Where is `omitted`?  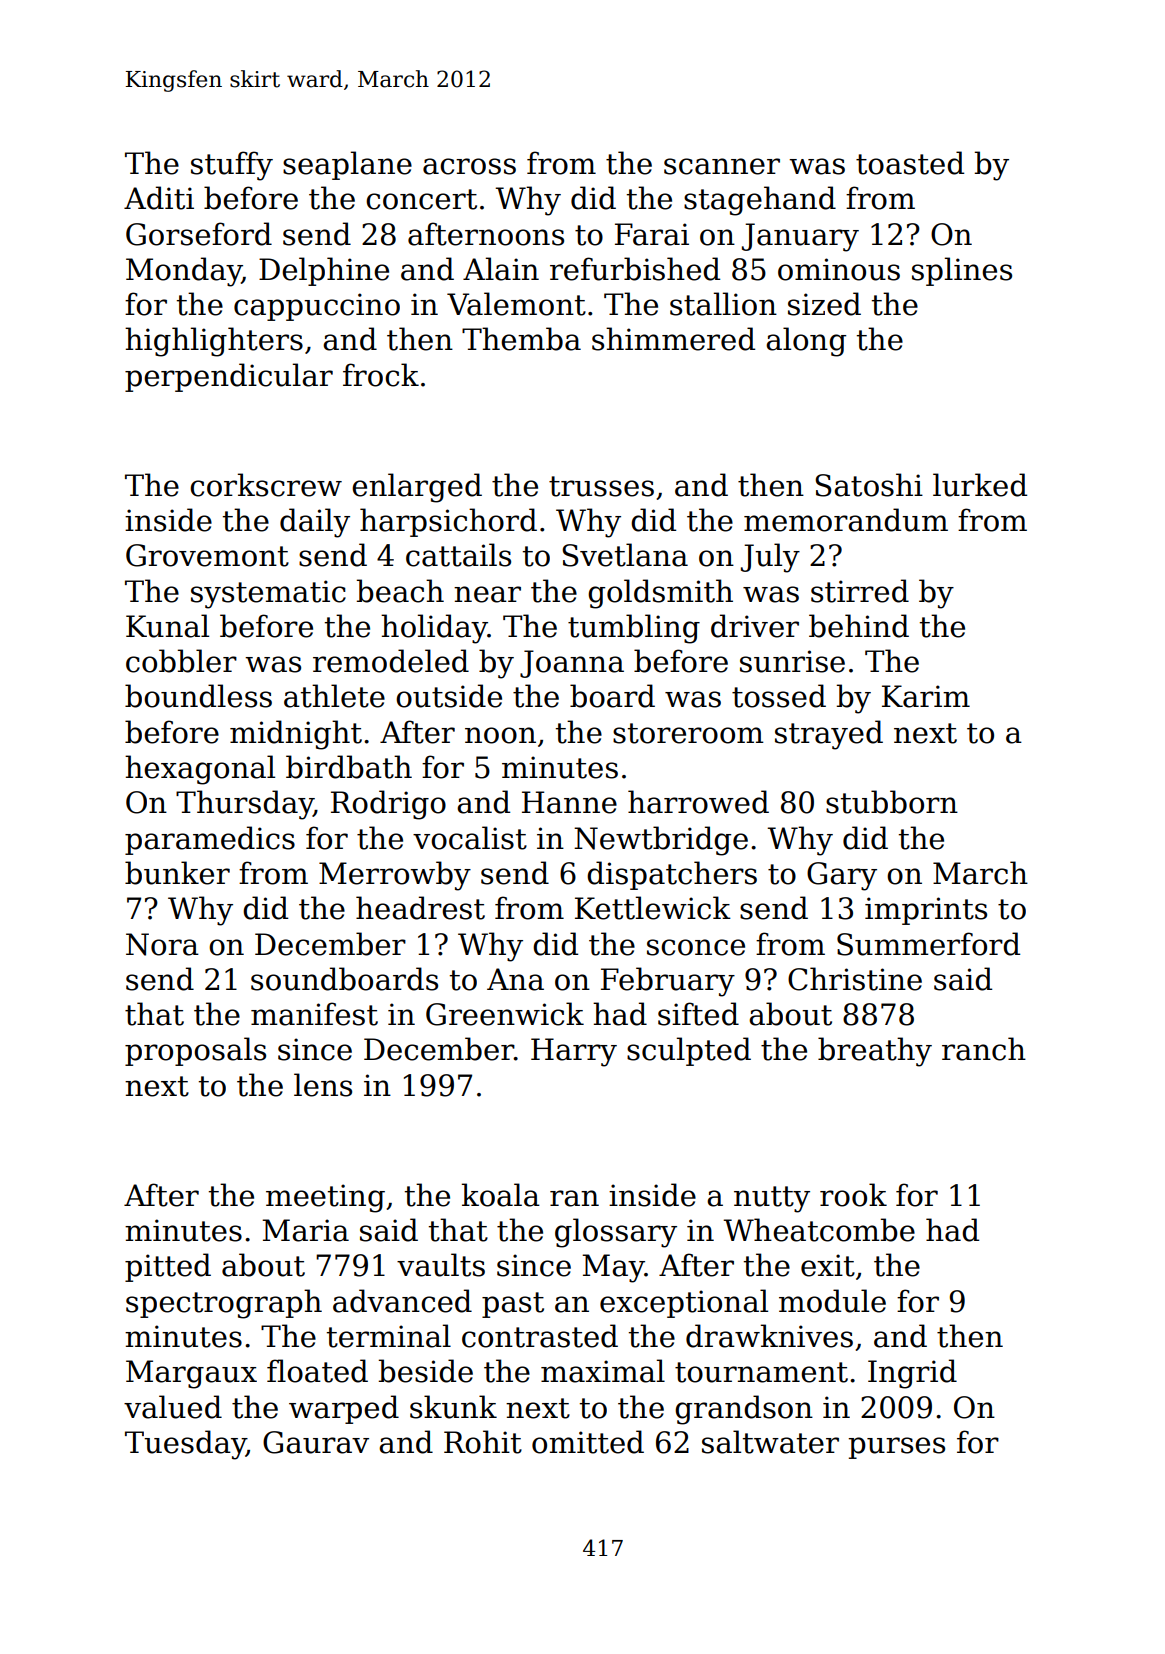
omitted is located at coordinates (588, 1442).
